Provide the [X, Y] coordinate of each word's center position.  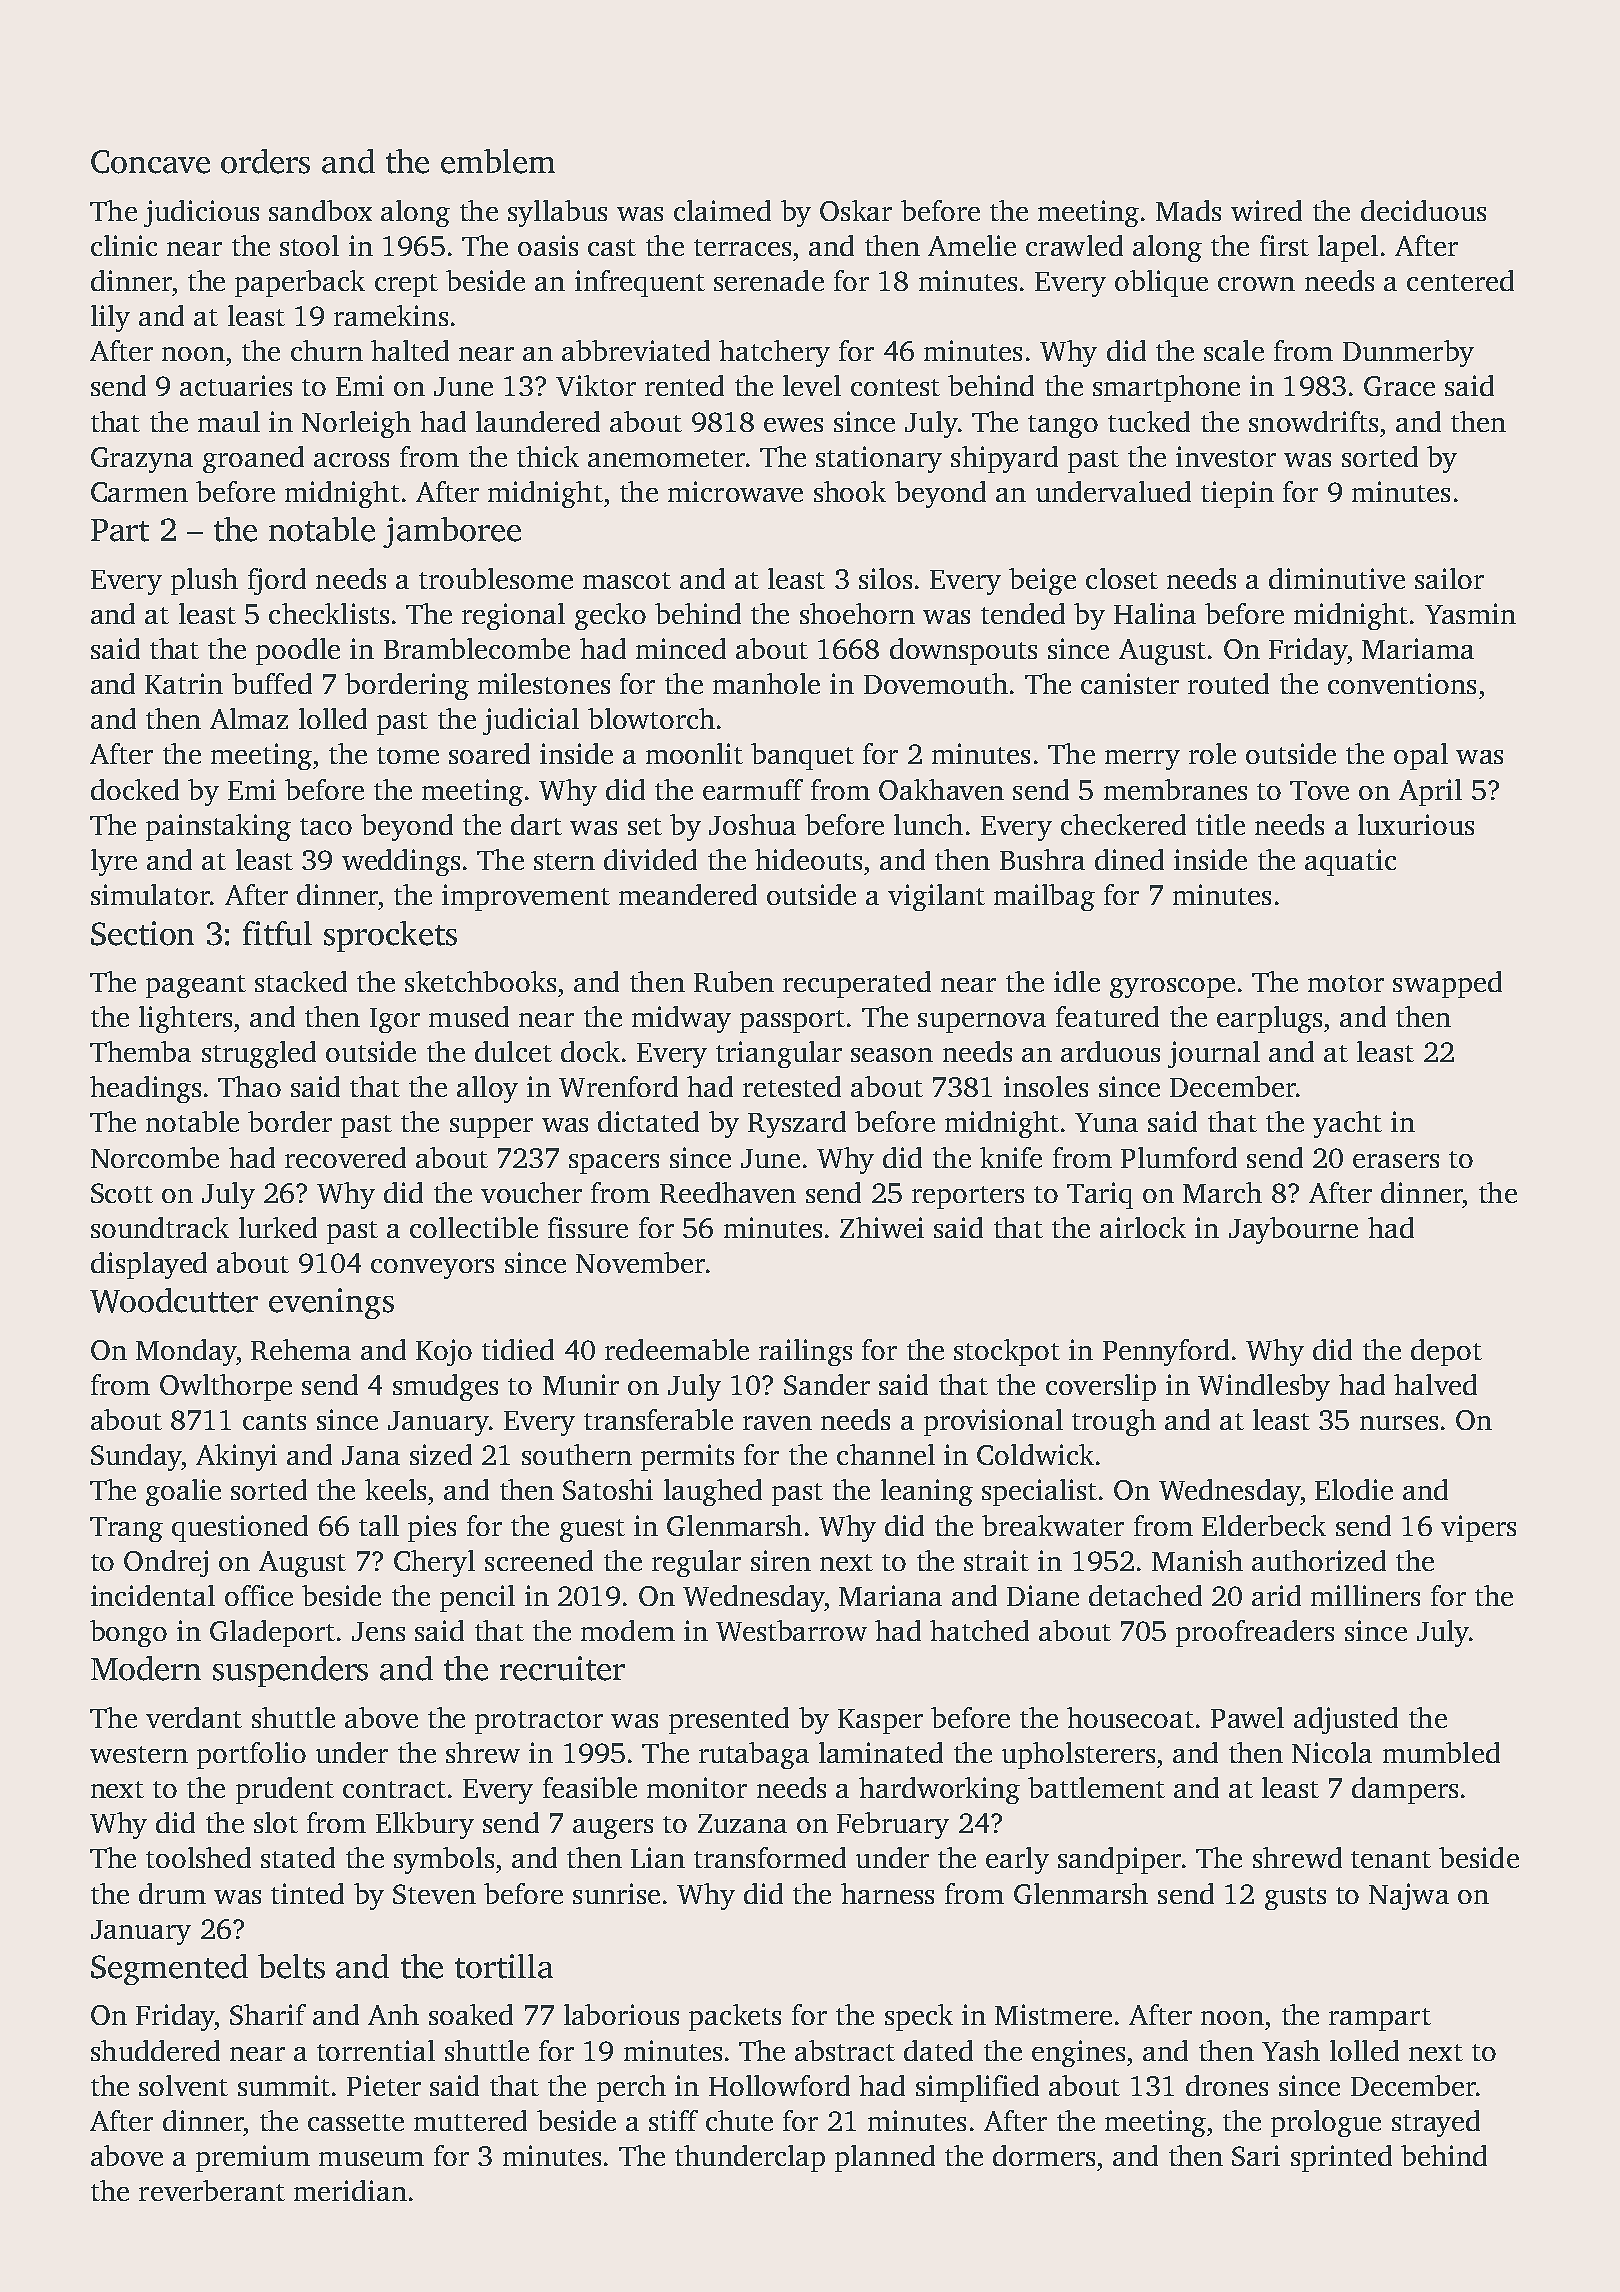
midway [681, 1019]
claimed [722, 210]
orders [265, 161]
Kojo [444, 1352]
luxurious [1416, 824]
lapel [1348, 248]
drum [172, 1893]
